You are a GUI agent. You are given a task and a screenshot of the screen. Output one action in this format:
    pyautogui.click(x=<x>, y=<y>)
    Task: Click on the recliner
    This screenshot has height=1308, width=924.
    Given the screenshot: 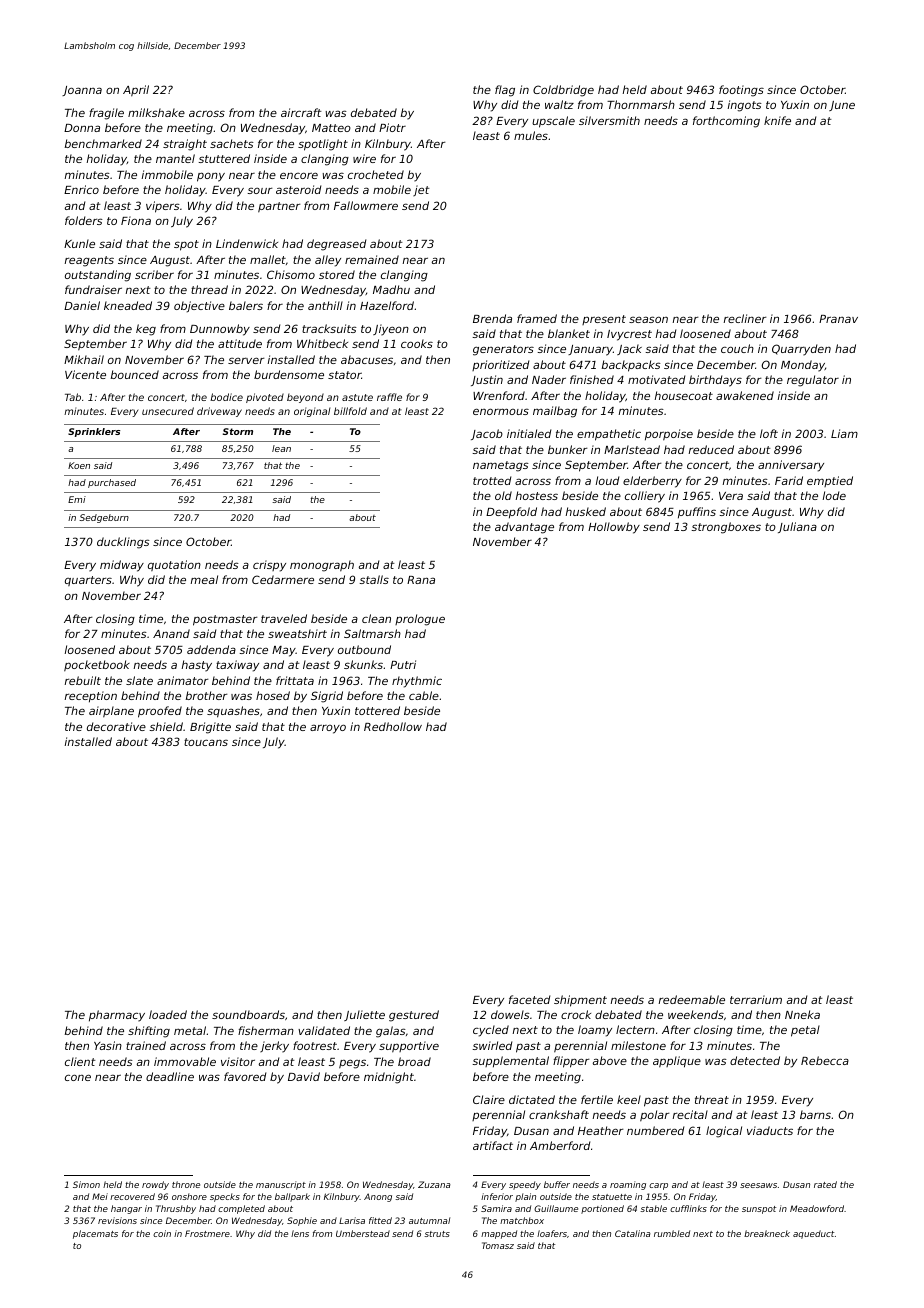 What is the action you would take?
    pyautogui.click(x=745, y=318)
